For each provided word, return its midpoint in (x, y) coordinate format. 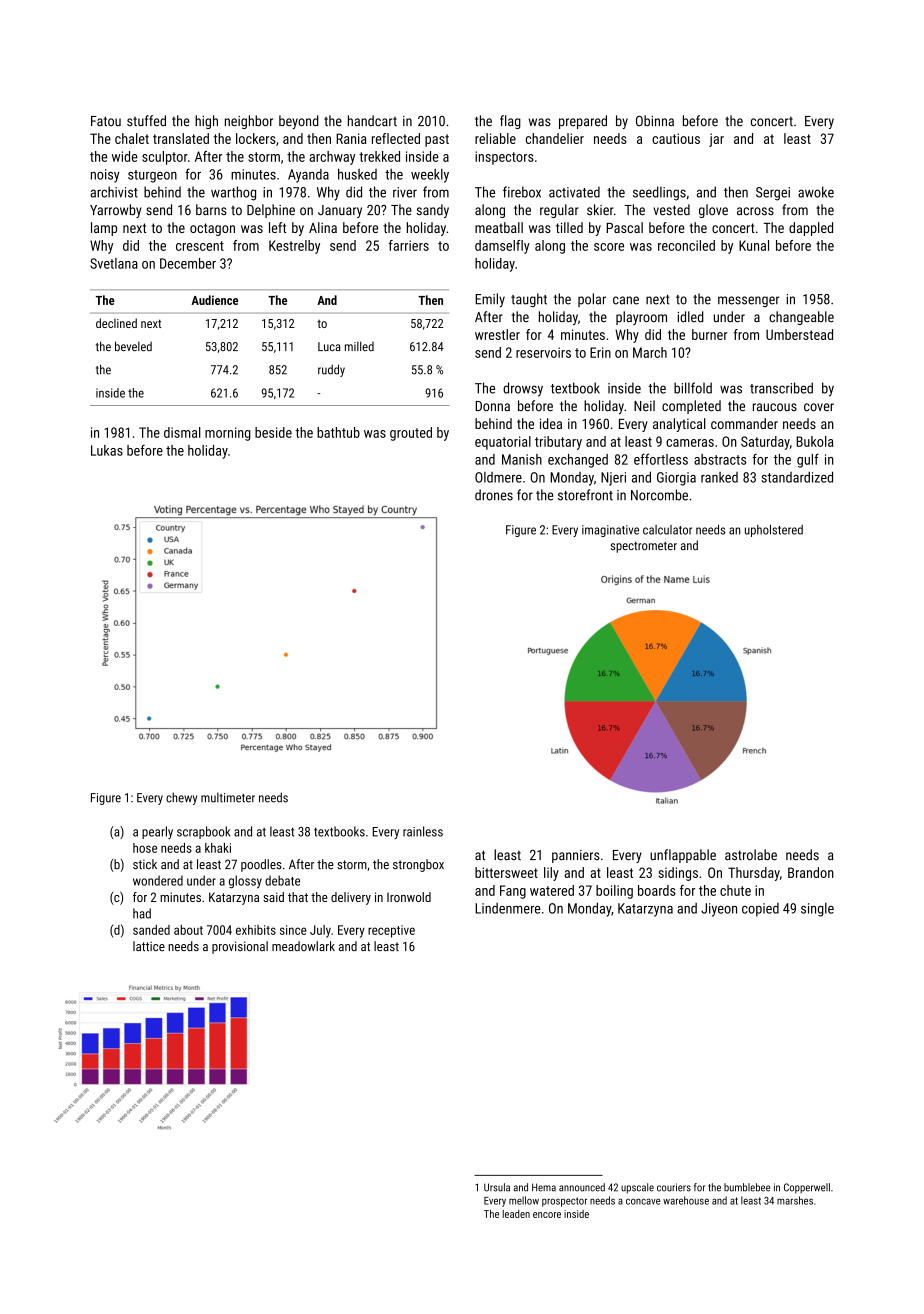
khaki (218, 848)
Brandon (811, 872)
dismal (182, 432)
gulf (808, 460)
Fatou (106, 121)
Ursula (497, 1187)
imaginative (610, 531)
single (817, 910)
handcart (372, 120)
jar (716, 140)
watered (552, 890)
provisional (240, 947)
